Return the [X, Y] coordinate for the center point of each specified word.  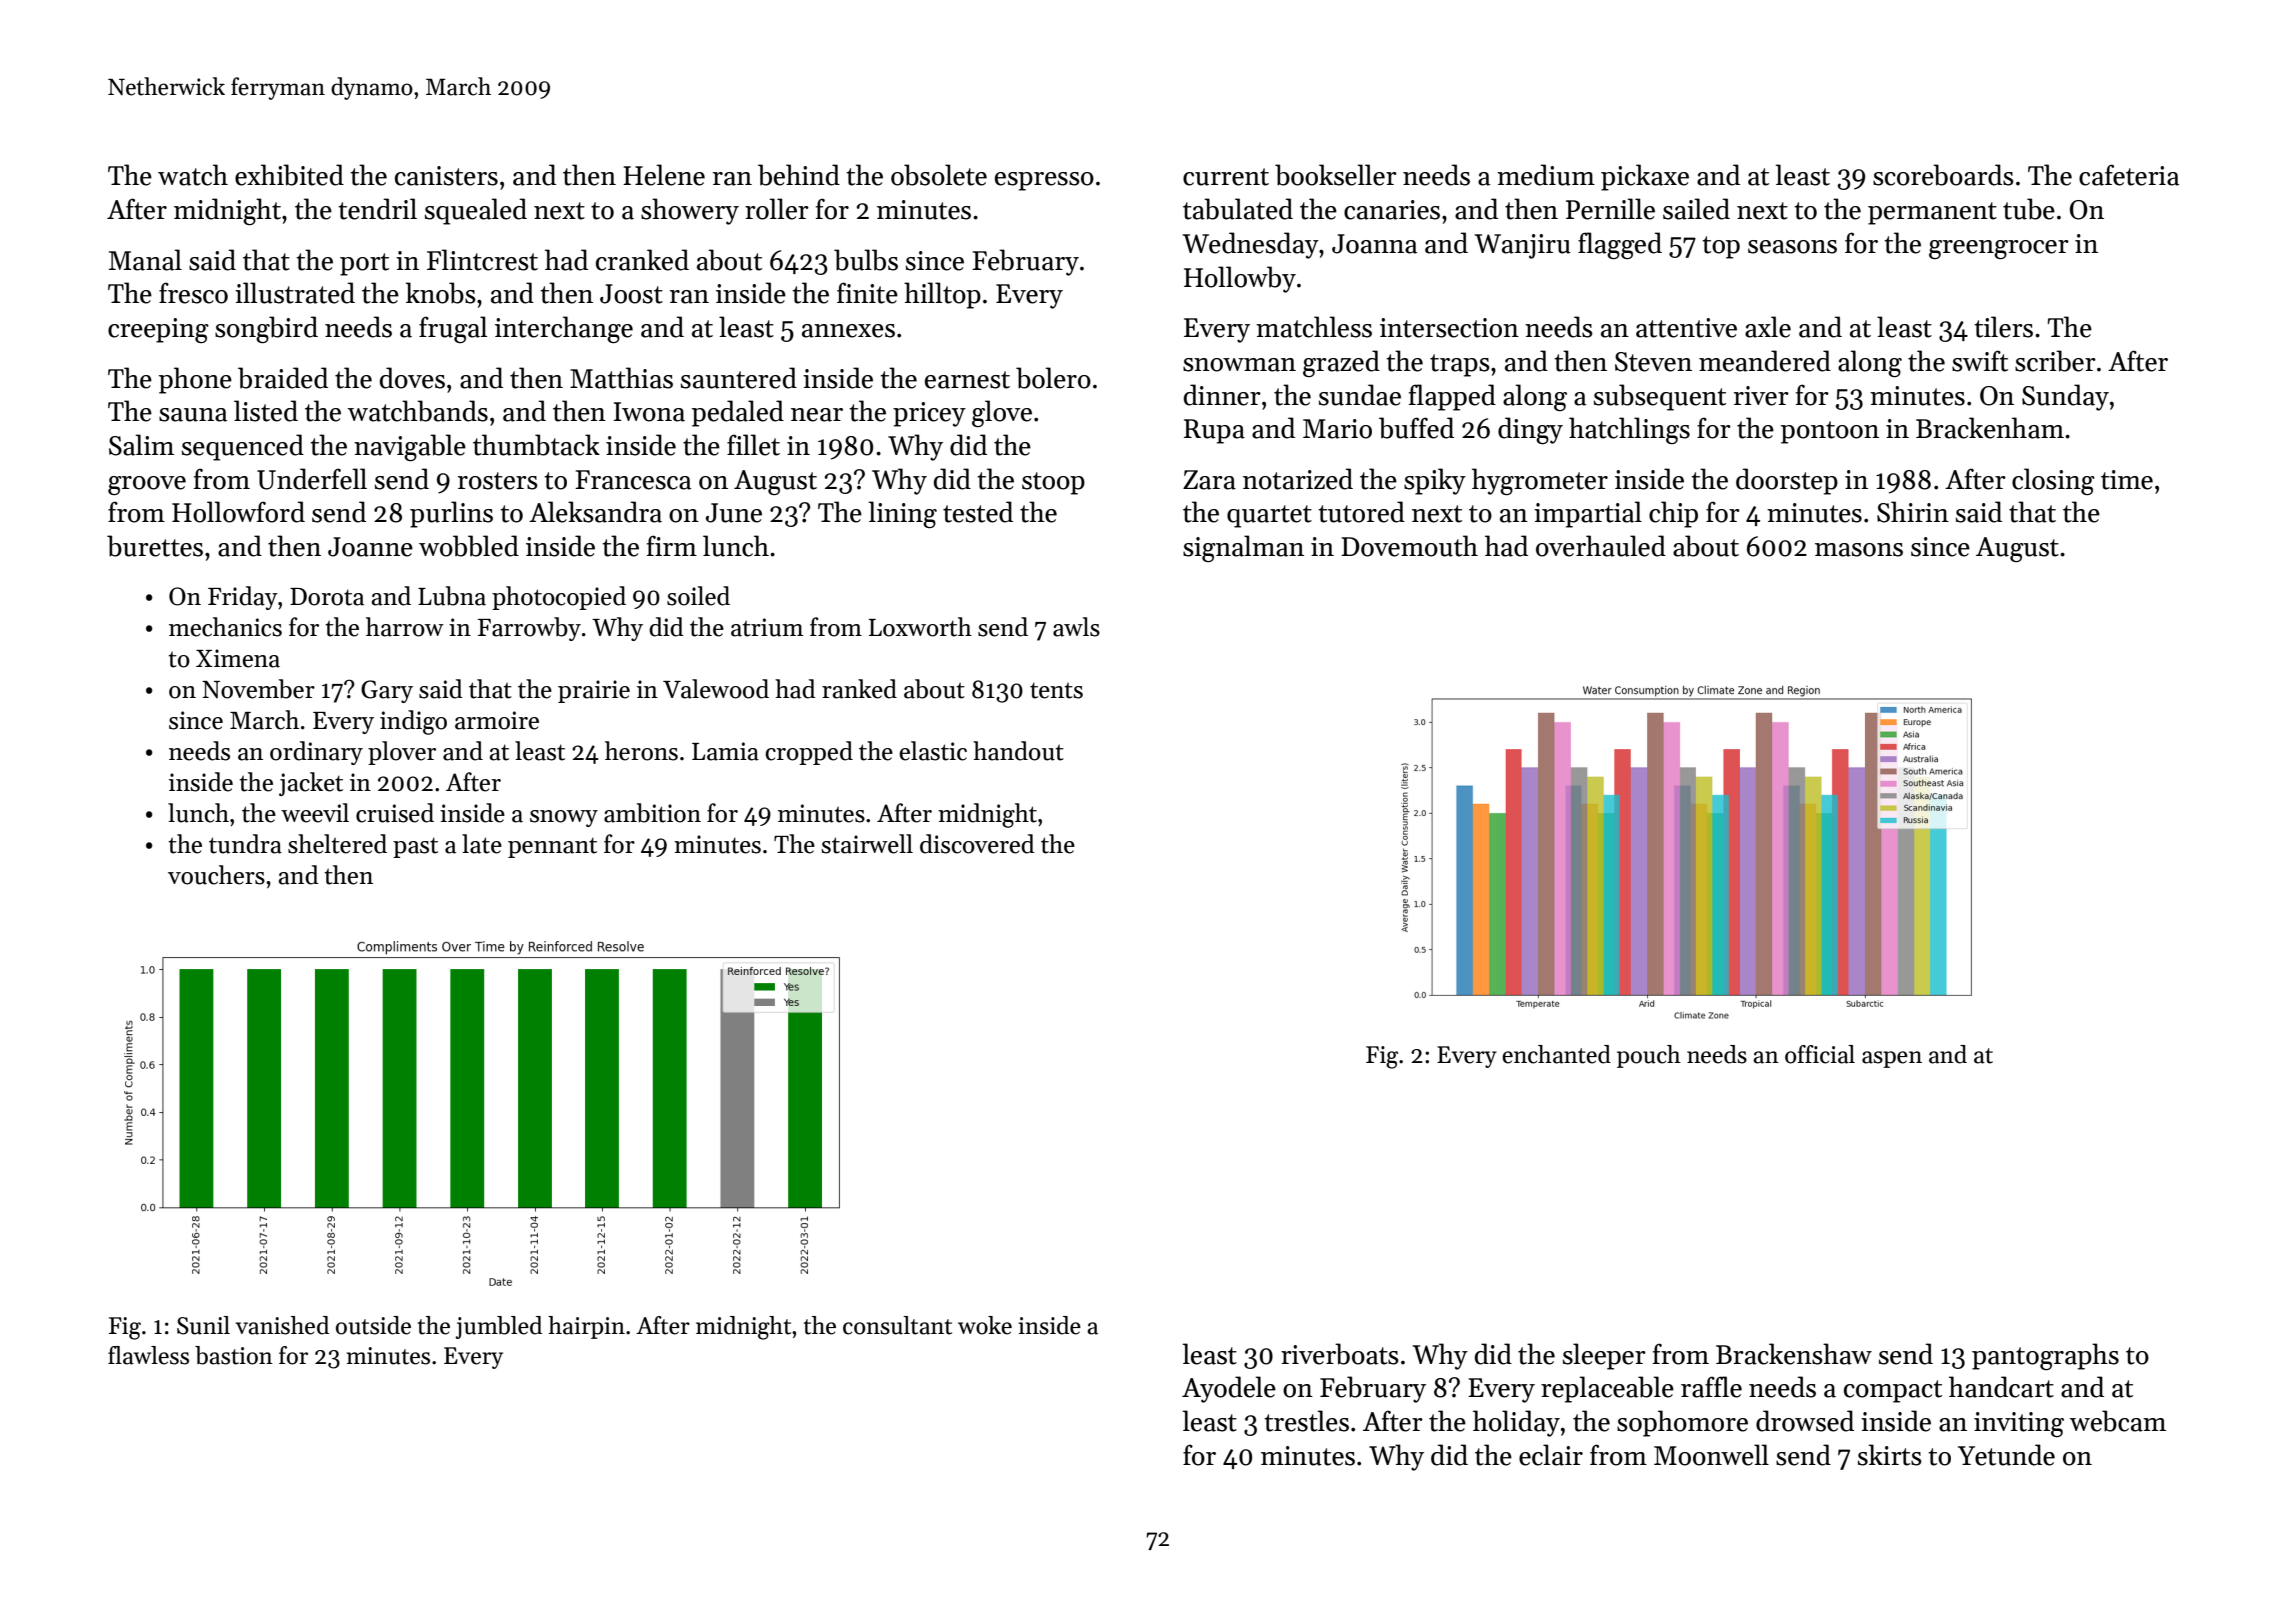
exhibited [289, 175]
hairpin [586, 1327]
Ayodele [1229, 1389]
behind [799, 175]
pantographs [2045, 1356]
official [1820, 1054]
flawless [148, 1355]
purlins [451, 514]
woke [985, 1325]
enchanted [1556, 1054]
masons [1859, 550]
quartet [1269, 516]
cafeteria [2129, 175]
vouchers [216, 875]
